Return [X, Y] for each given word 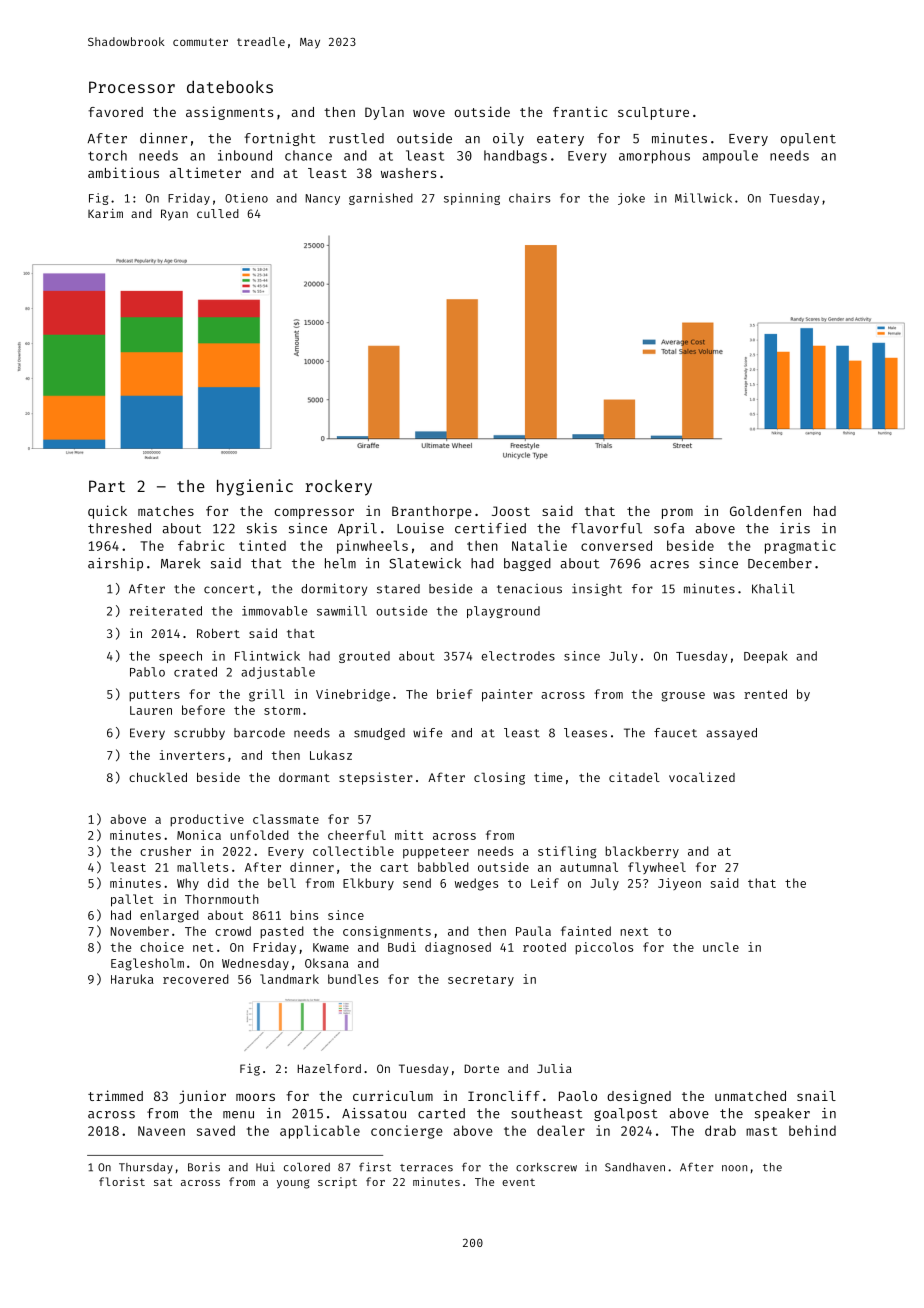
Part [107, 486]
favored [115, 112]
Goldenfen [765, 511]
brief [454, 694]
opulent [808, 139]
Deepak [766, 657]
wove [429, 113]
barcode [259, 733]
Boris [204, 1167]
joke [631, 199]
